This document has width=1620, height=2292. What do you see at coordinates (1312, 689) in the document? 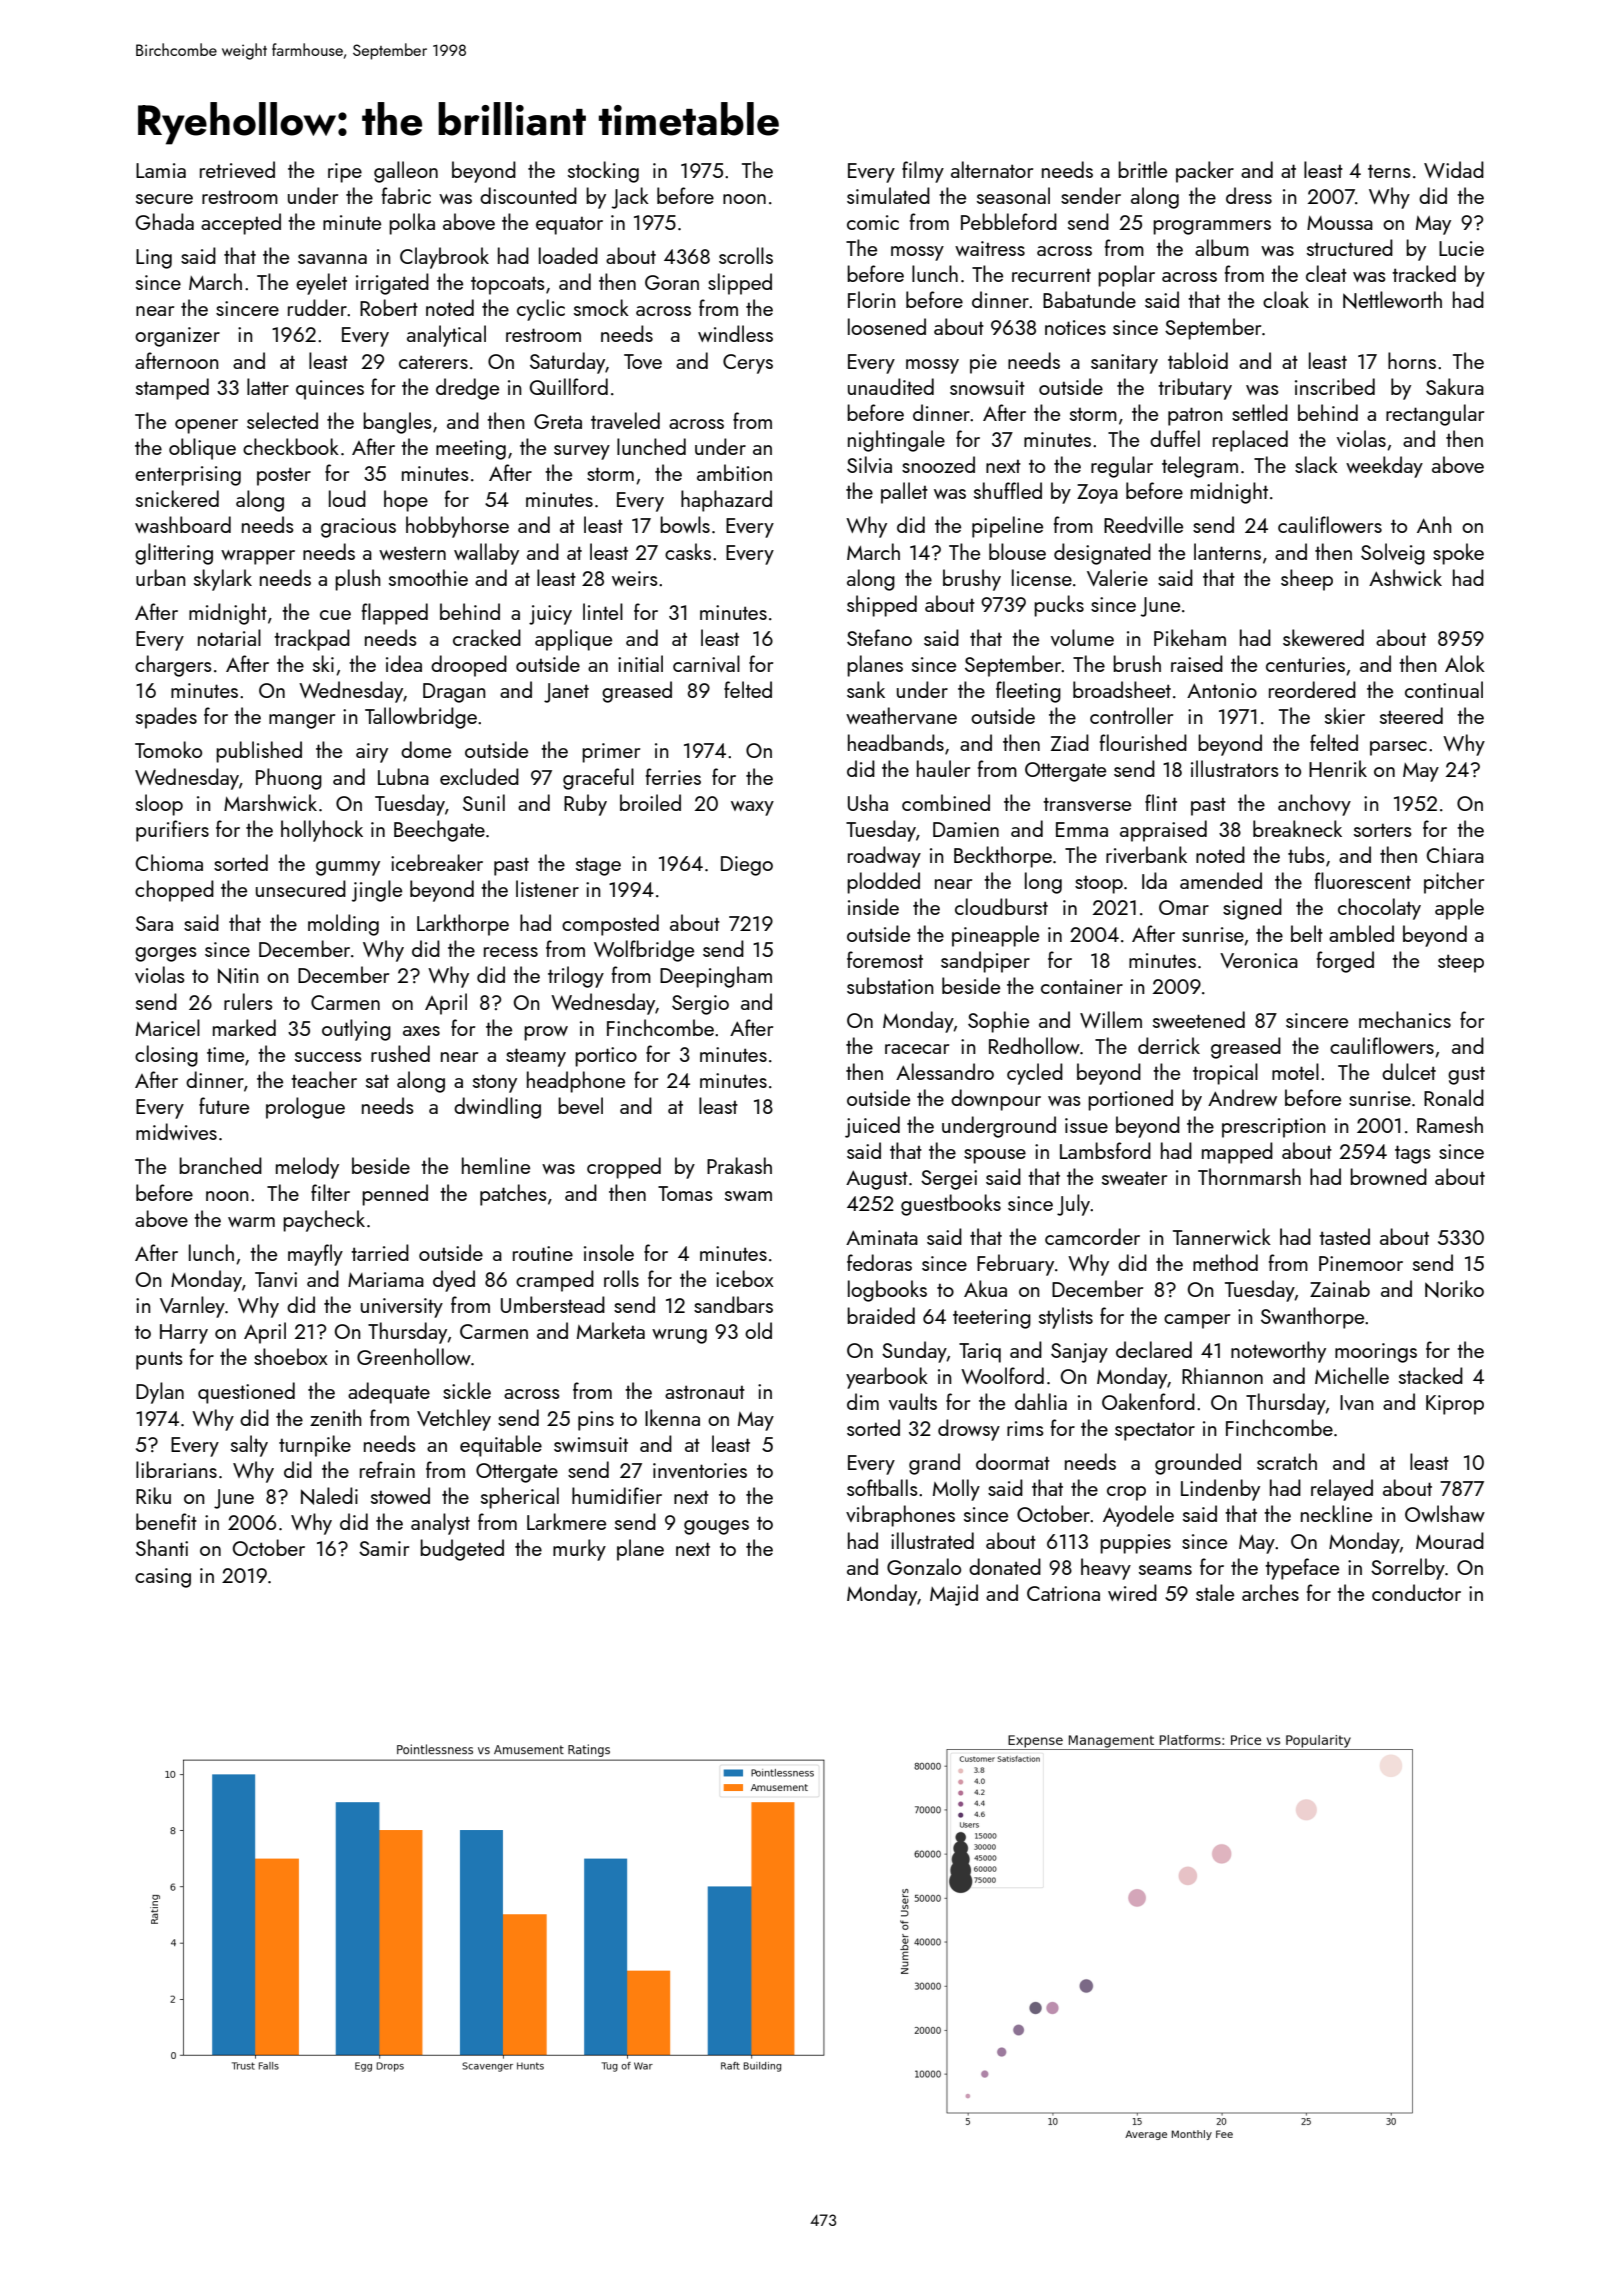
I see `reordered` at bounding box center [1312, 689].
